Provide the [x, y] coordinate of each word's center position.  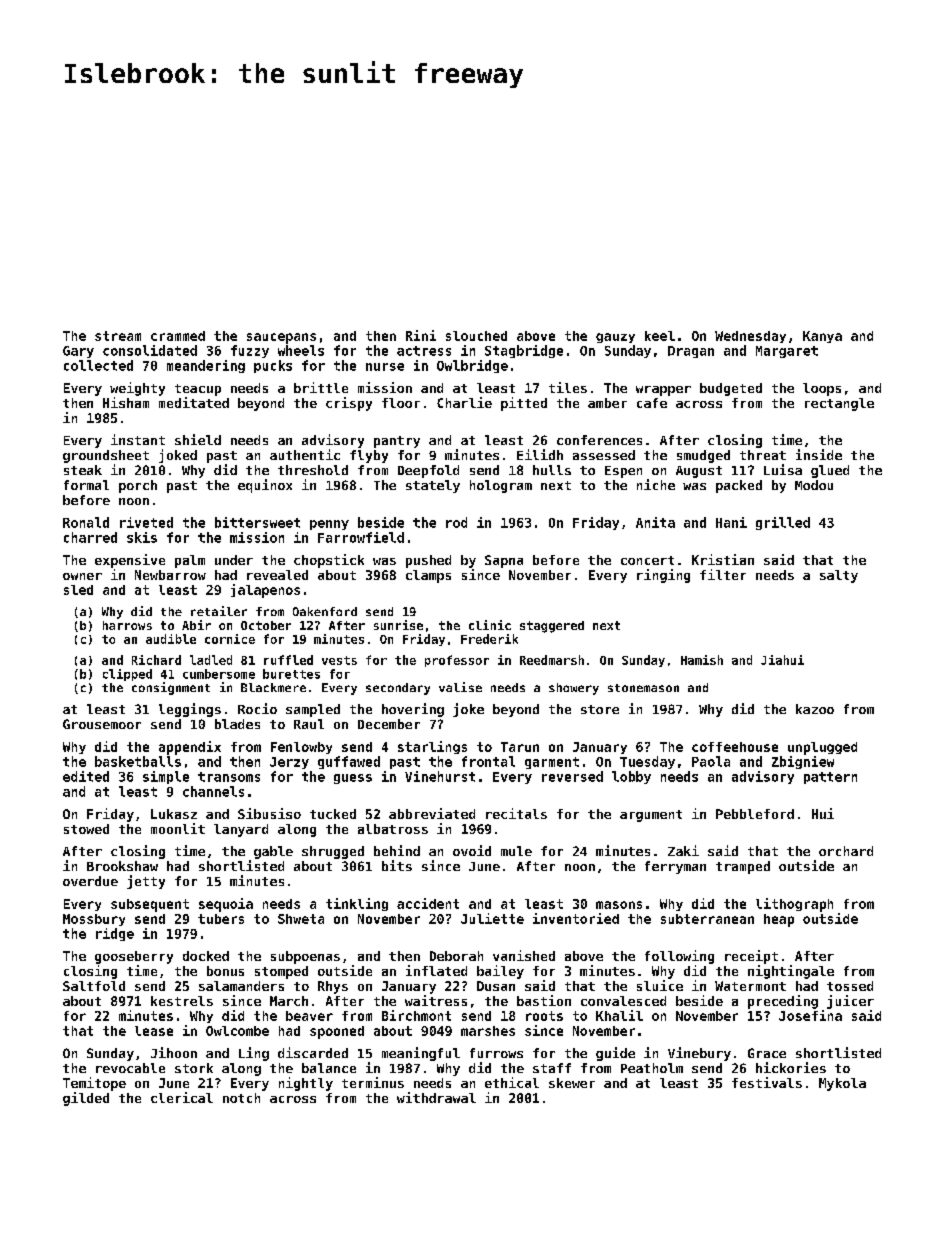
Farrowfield [361, 537]
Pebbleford [755, 814]
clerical [182, 1097]
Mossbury [94, 920]
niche [656, 484]
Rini [421, 335]
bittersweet [257, 522]
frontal [488, 761]
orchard [846, 851]
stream [118, 336]
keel [660, 336]
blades [237, 724]
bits [397, 865]
